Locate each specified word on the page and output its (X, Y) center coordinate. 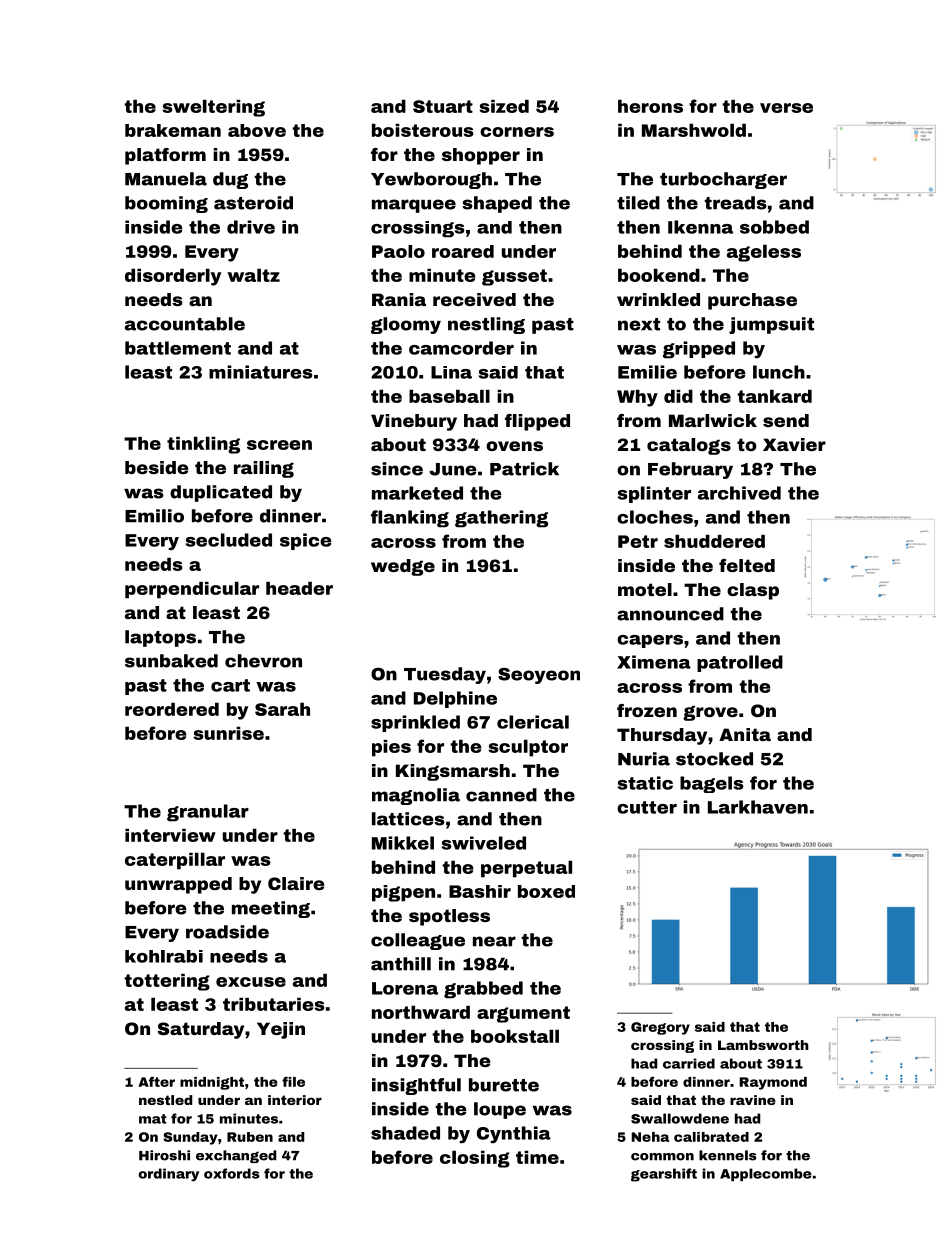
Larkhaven (758, 807)
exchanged (236, 1156)
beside (156, 467)
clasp (753, 591)
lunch (779, 372)
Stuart (443, 106)
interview (170, 835)
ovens (514, 446)
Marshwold (694, 130)
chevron (263, 661)
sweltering (213, 108)
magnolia (416, 796)
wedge (403, 567)
